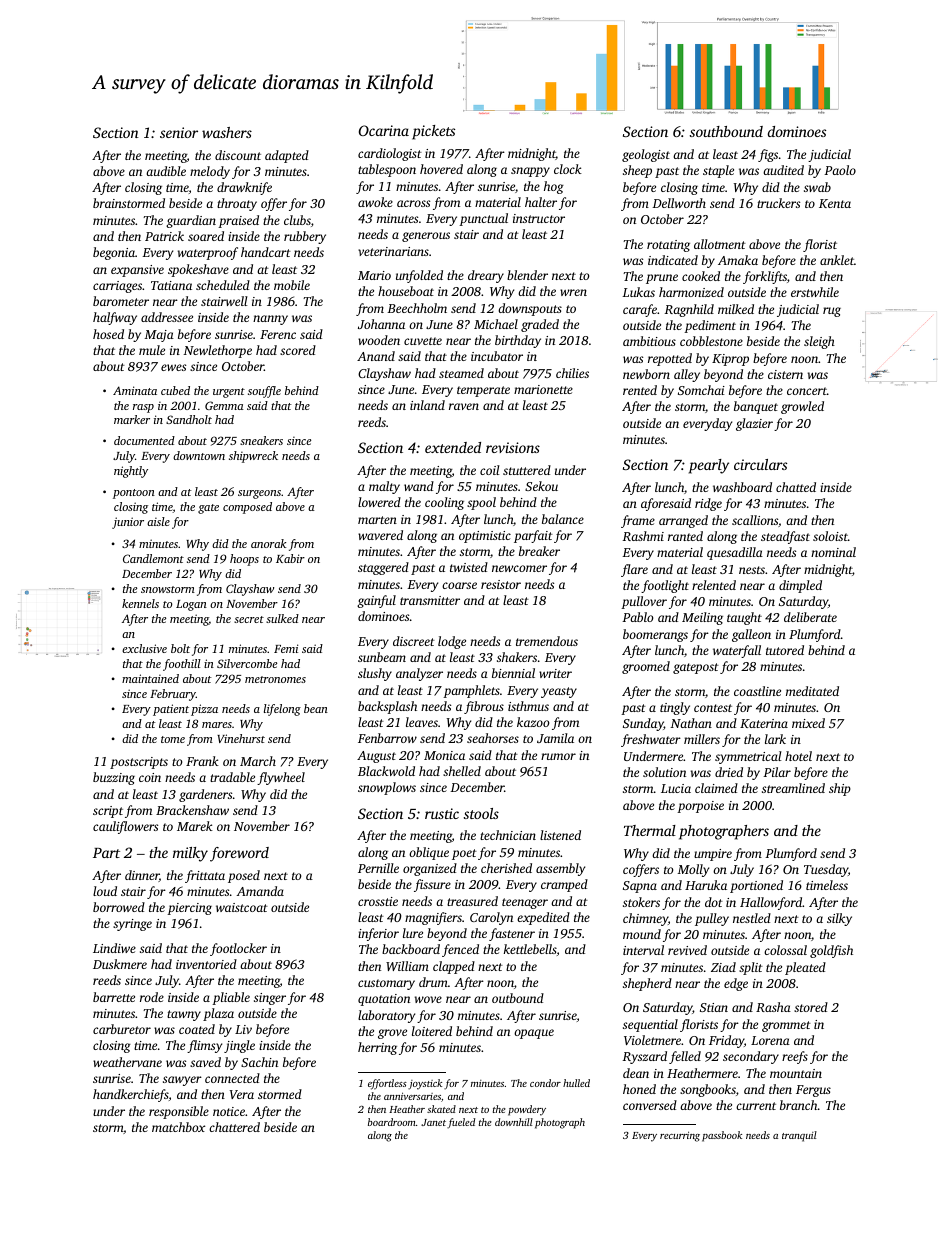 This screenshot has height=1233, width=952. Describe the element at coordinates (178, 1127) in the screenshot. I see `matchbox` at that location.
